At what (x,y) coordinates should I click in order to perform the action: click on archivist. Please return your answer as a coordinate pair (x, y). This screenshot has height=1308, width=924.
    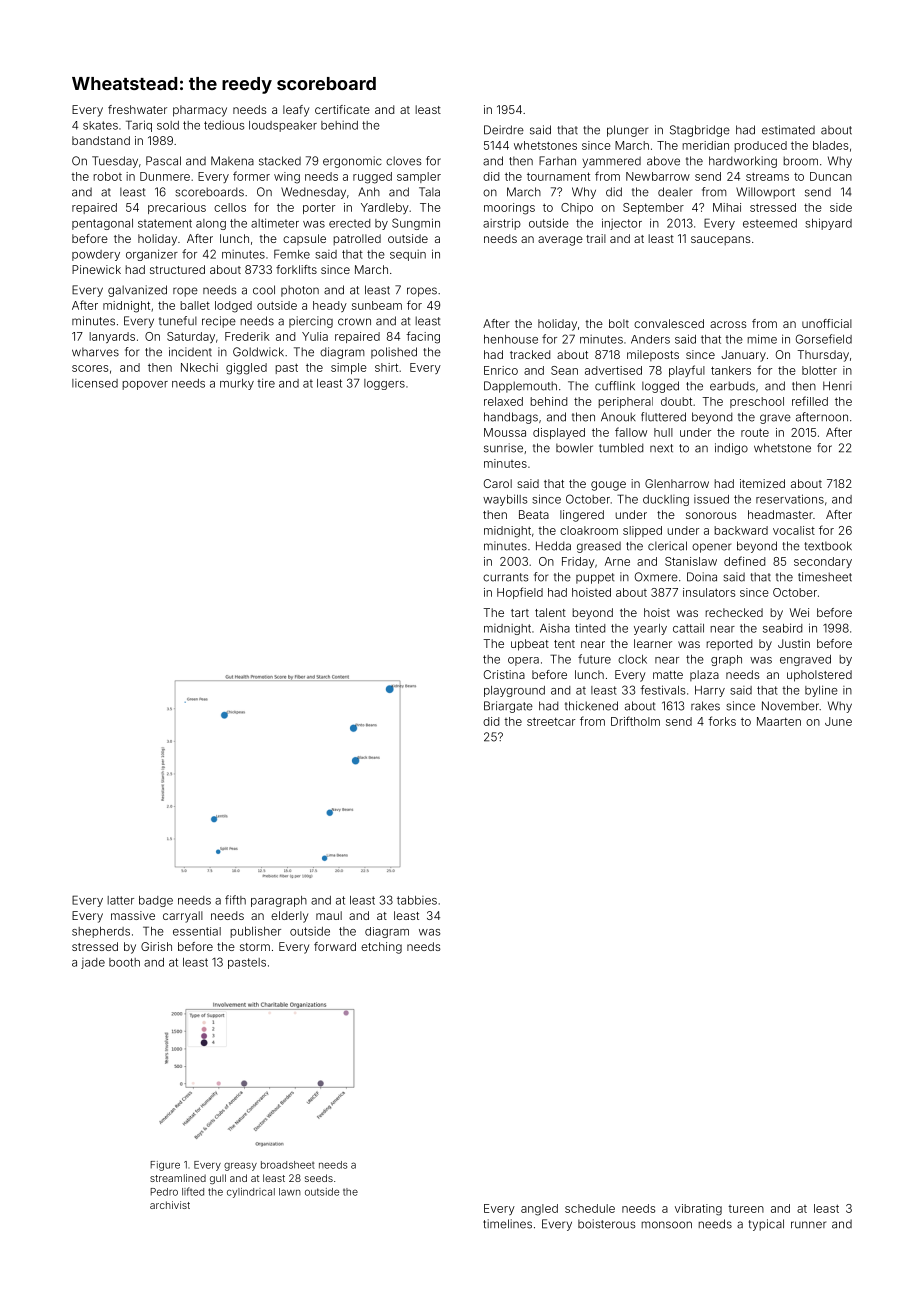
    Looking at the image, I should click on (170, 1205).
